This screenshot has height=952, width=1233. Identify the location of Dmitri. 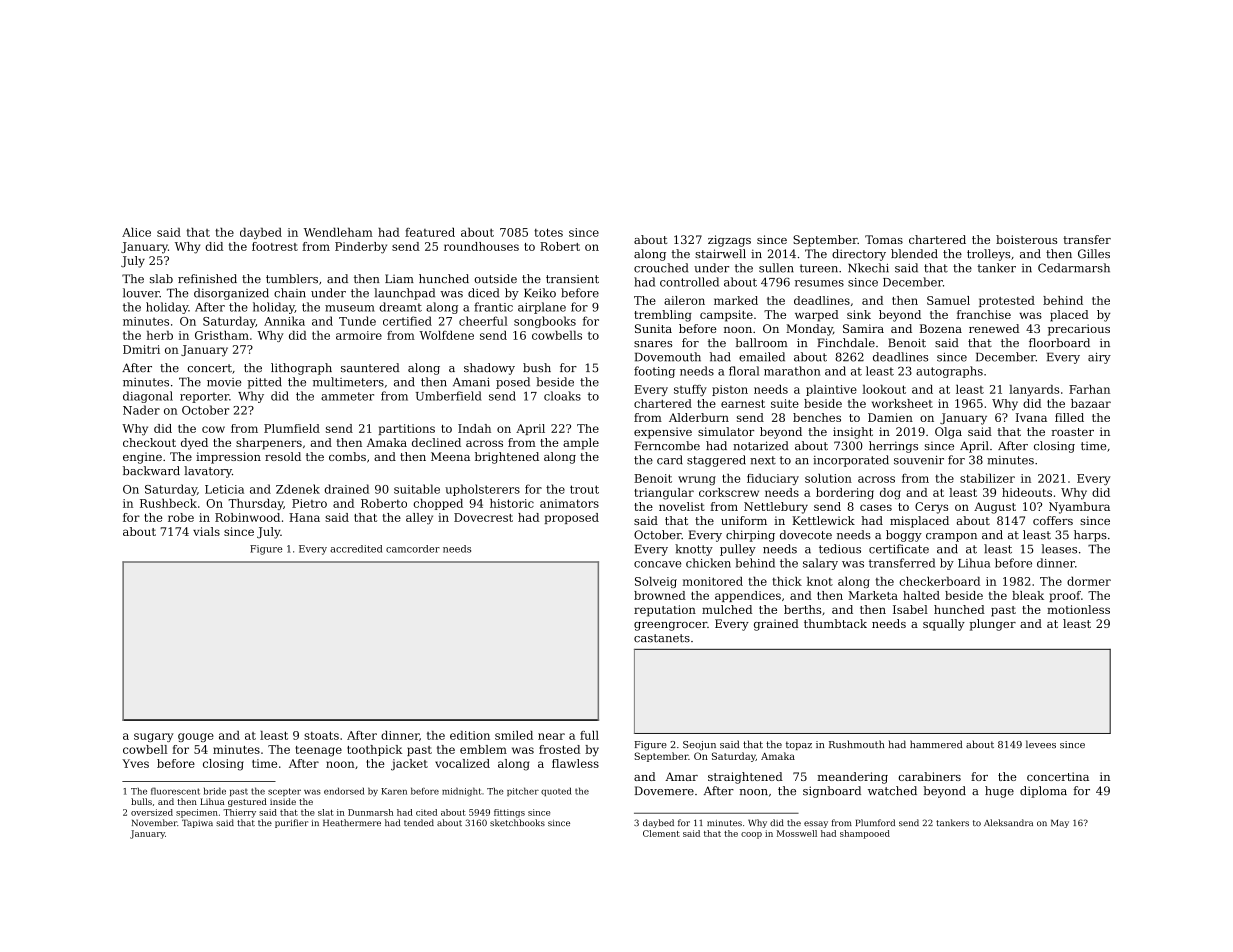
(141, 349).
